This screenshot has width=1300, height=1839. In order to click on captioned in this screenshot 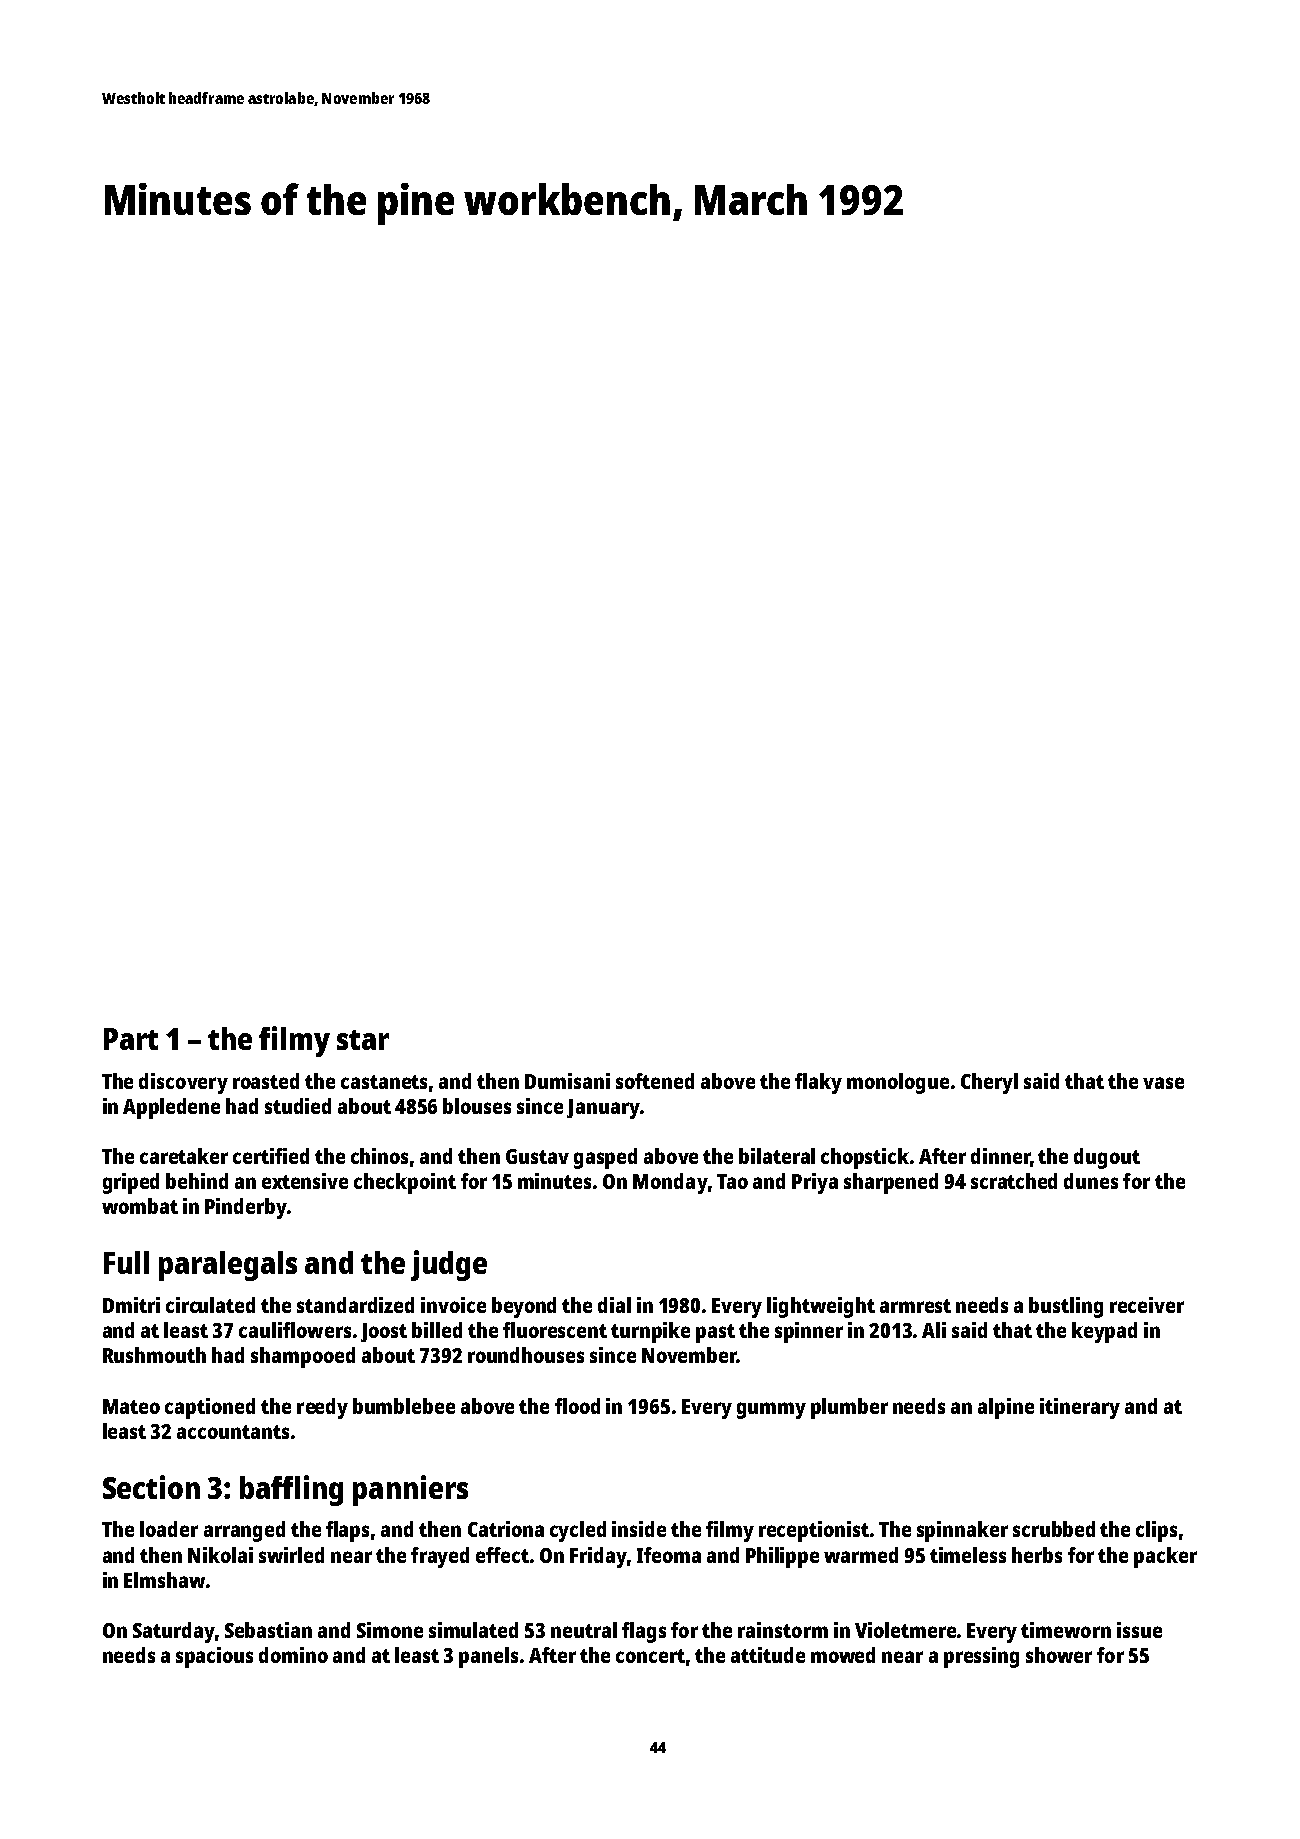, I will do `click(210, 1408)`.
